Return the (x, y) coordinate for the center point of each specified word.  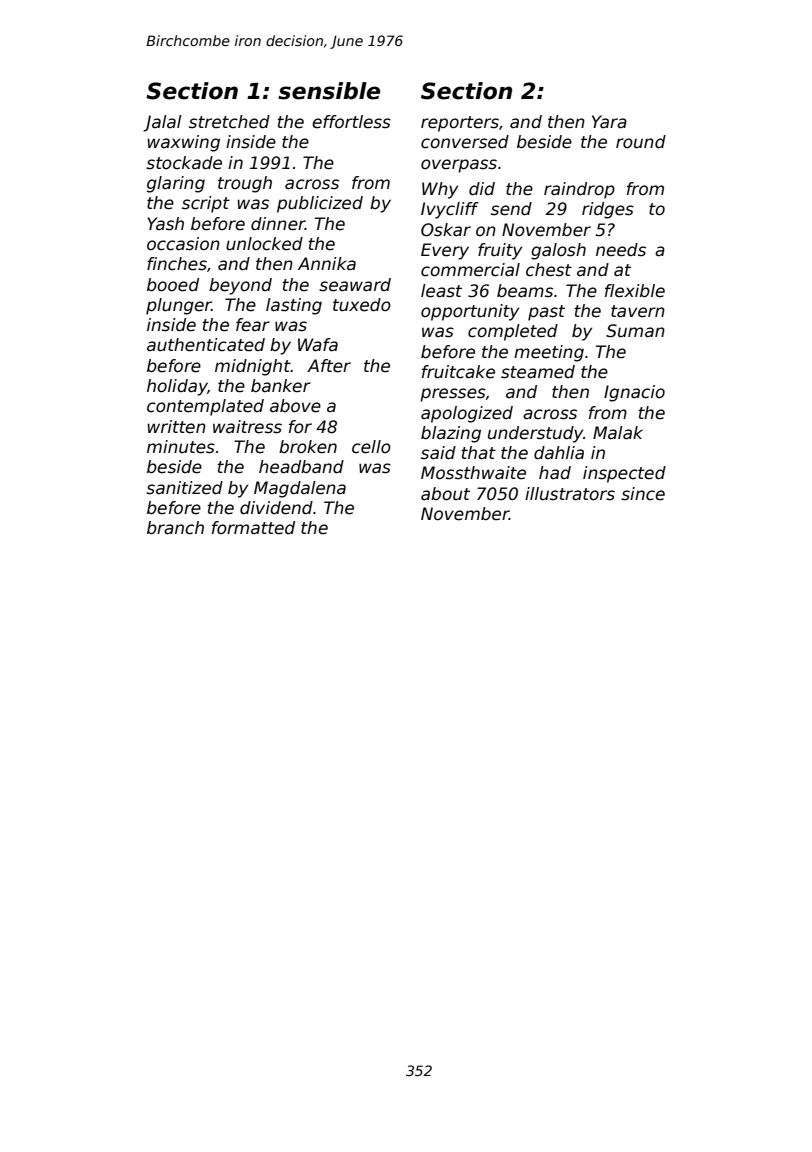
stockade (184, 163)
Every (445, 251)
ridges (608, 210)
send (511, 209)
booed (173, 285)
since (643, 494)
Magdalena (300, 489)
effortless (351, 122)
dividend (276, 508)
